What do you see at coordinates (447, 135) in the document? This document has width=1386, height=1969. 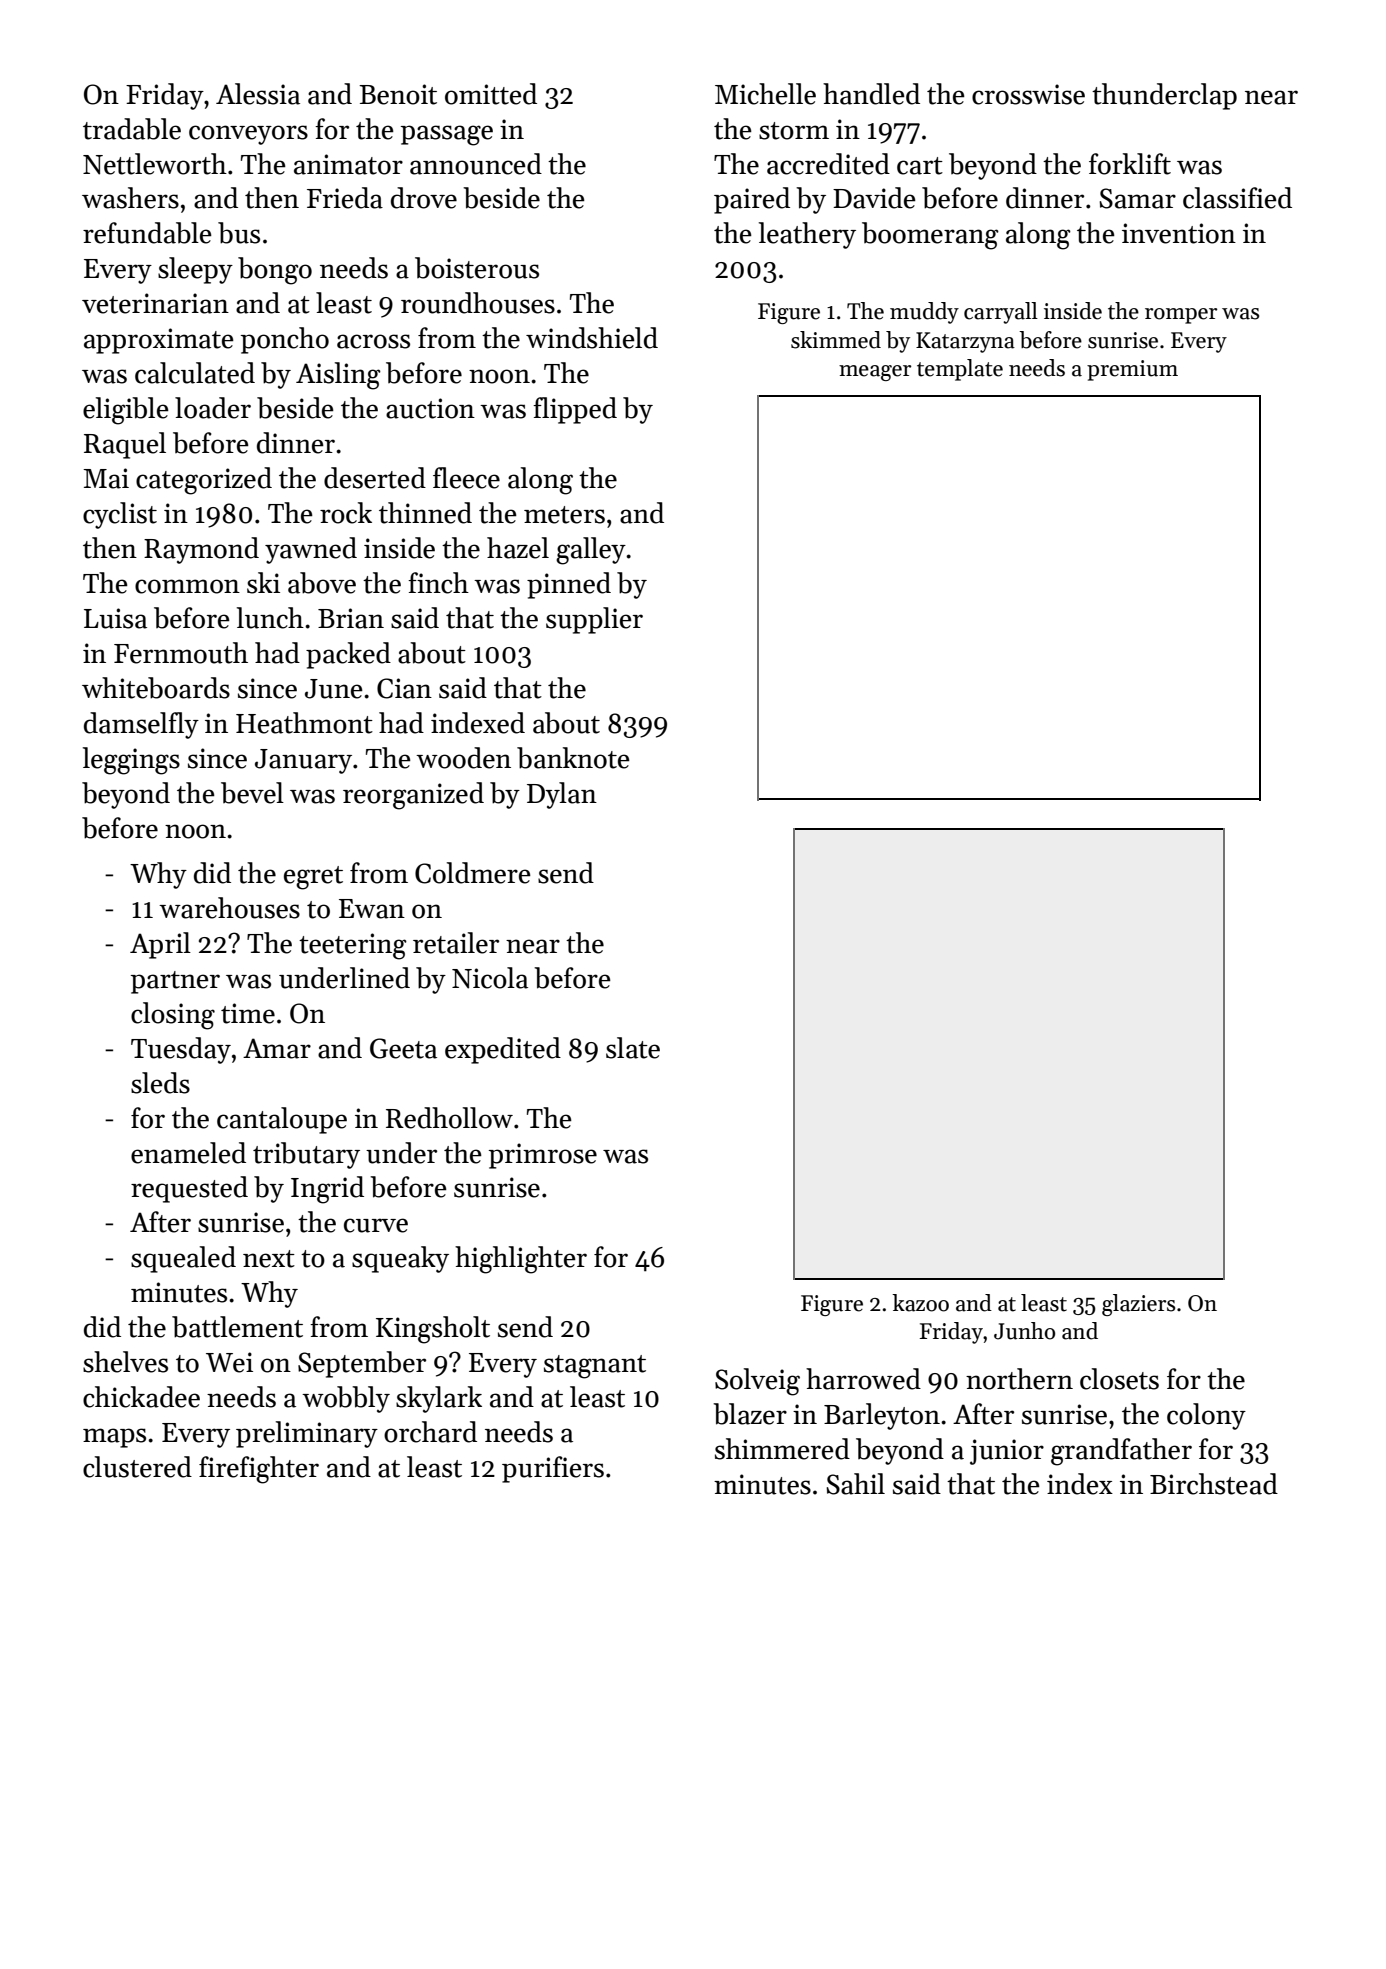 I see `passage` at bounding box center [447, 135].
